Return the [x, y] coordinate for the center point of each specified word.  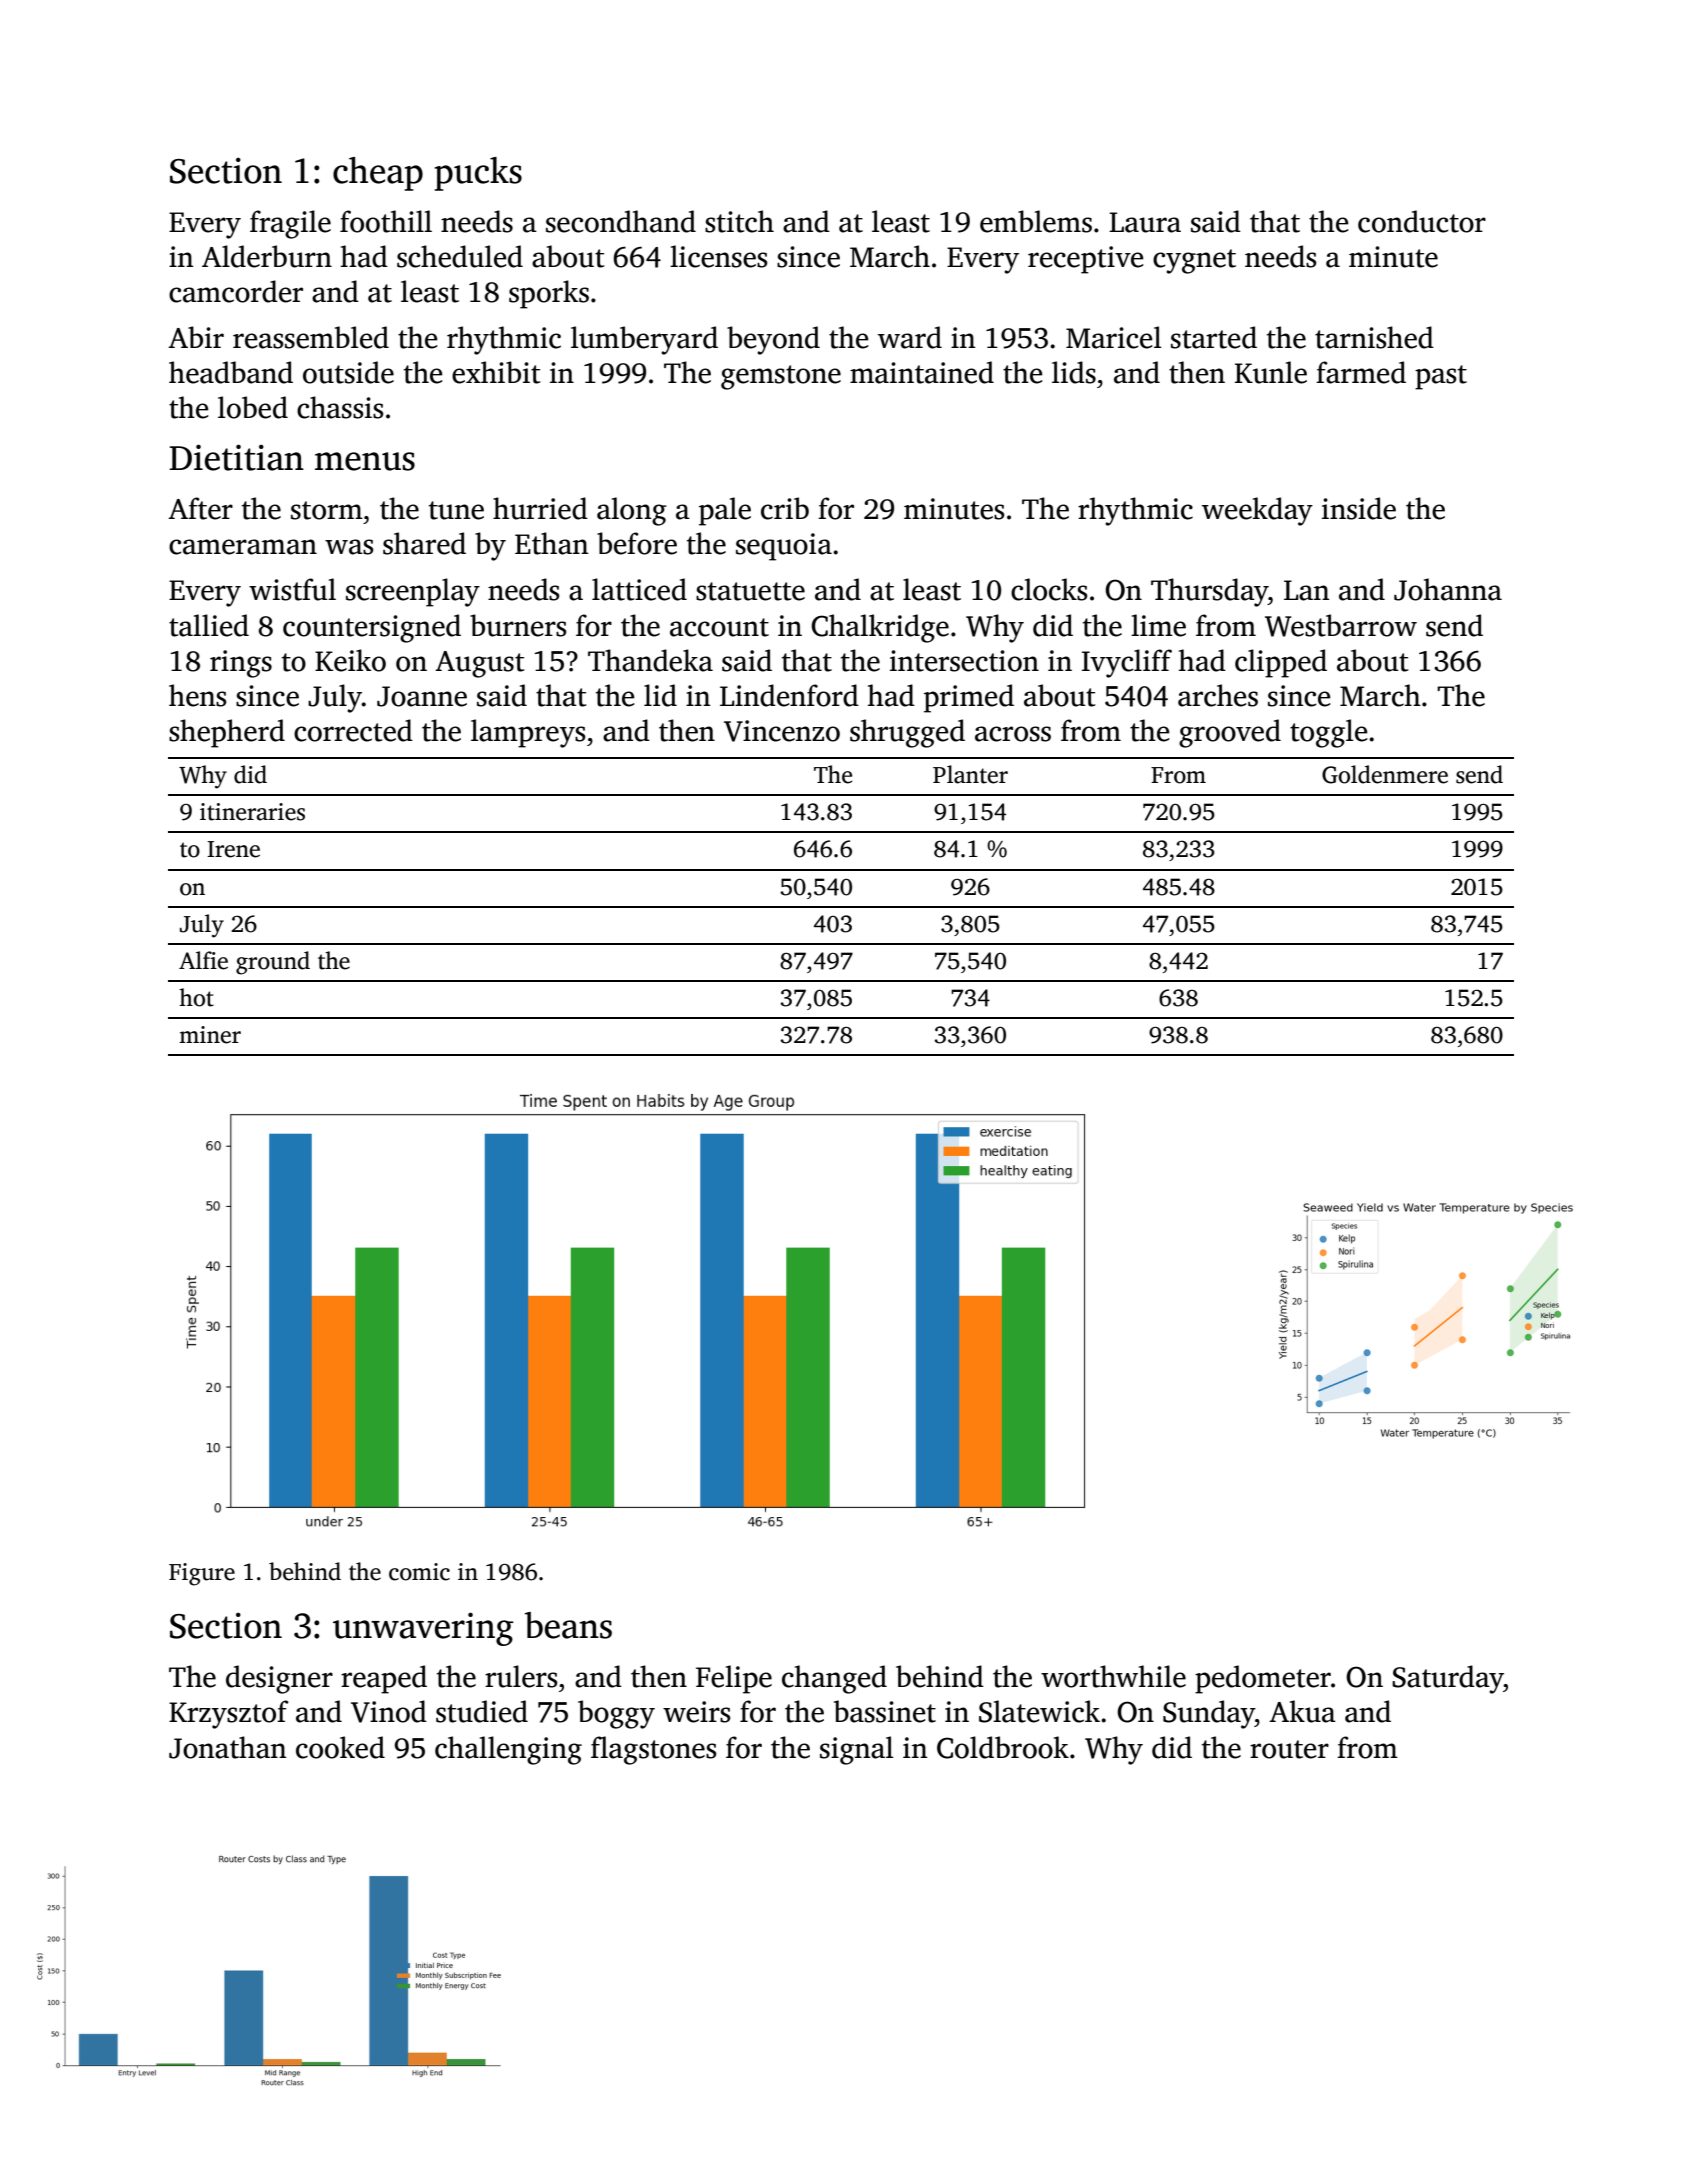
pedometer [1263, 1679]
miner [210, 1035]
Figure [202, 1574]
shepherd [227, 733]
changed [834, 1679]
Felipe [734, 1679]
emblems [1036, 221]
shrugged [907, 733]
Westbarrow [1341, 625]
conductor [1422, 221]
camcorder [236, 291]
